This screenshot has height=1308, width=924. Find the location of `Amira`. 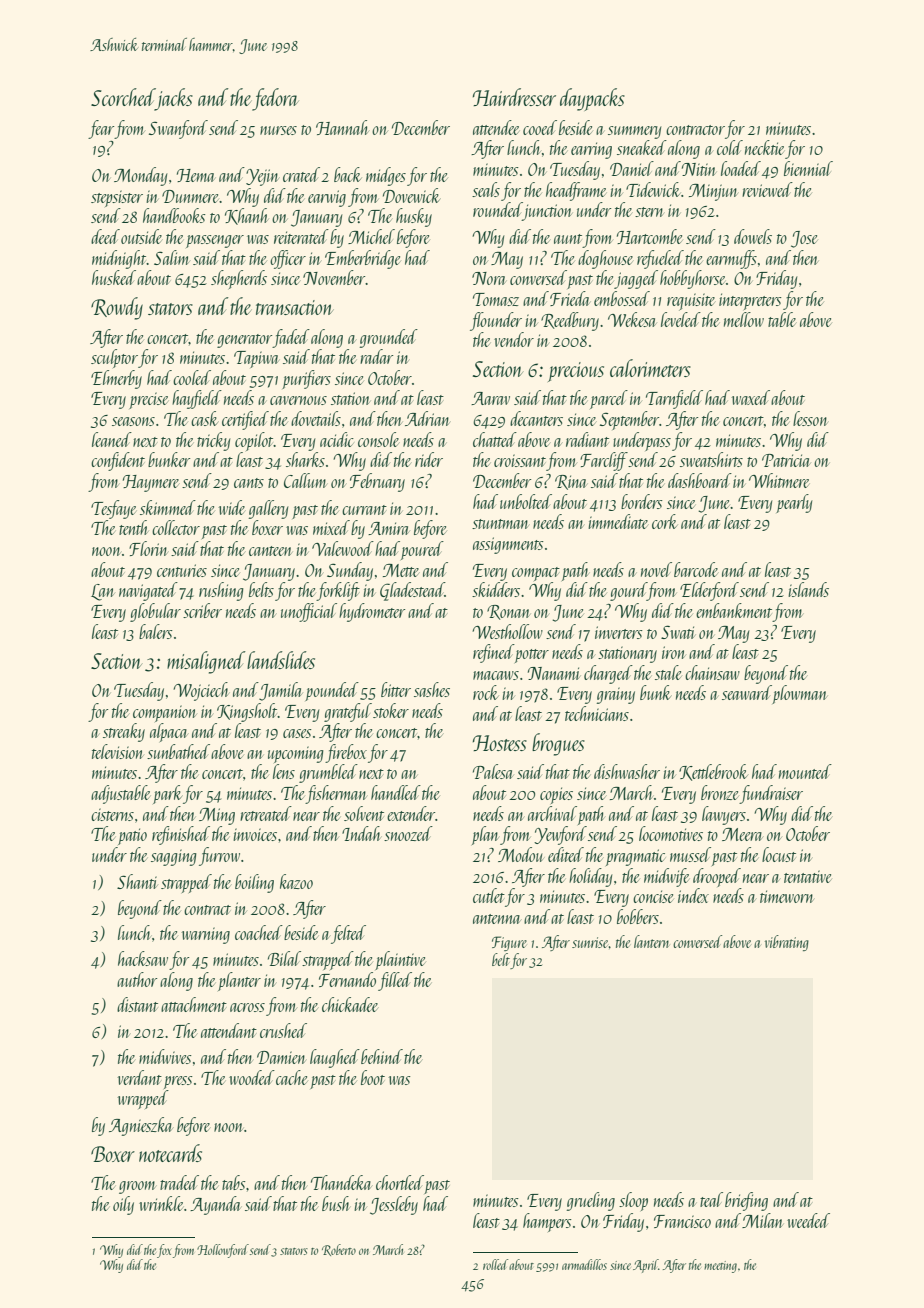

Amira is located at coordinates (389, 528).
